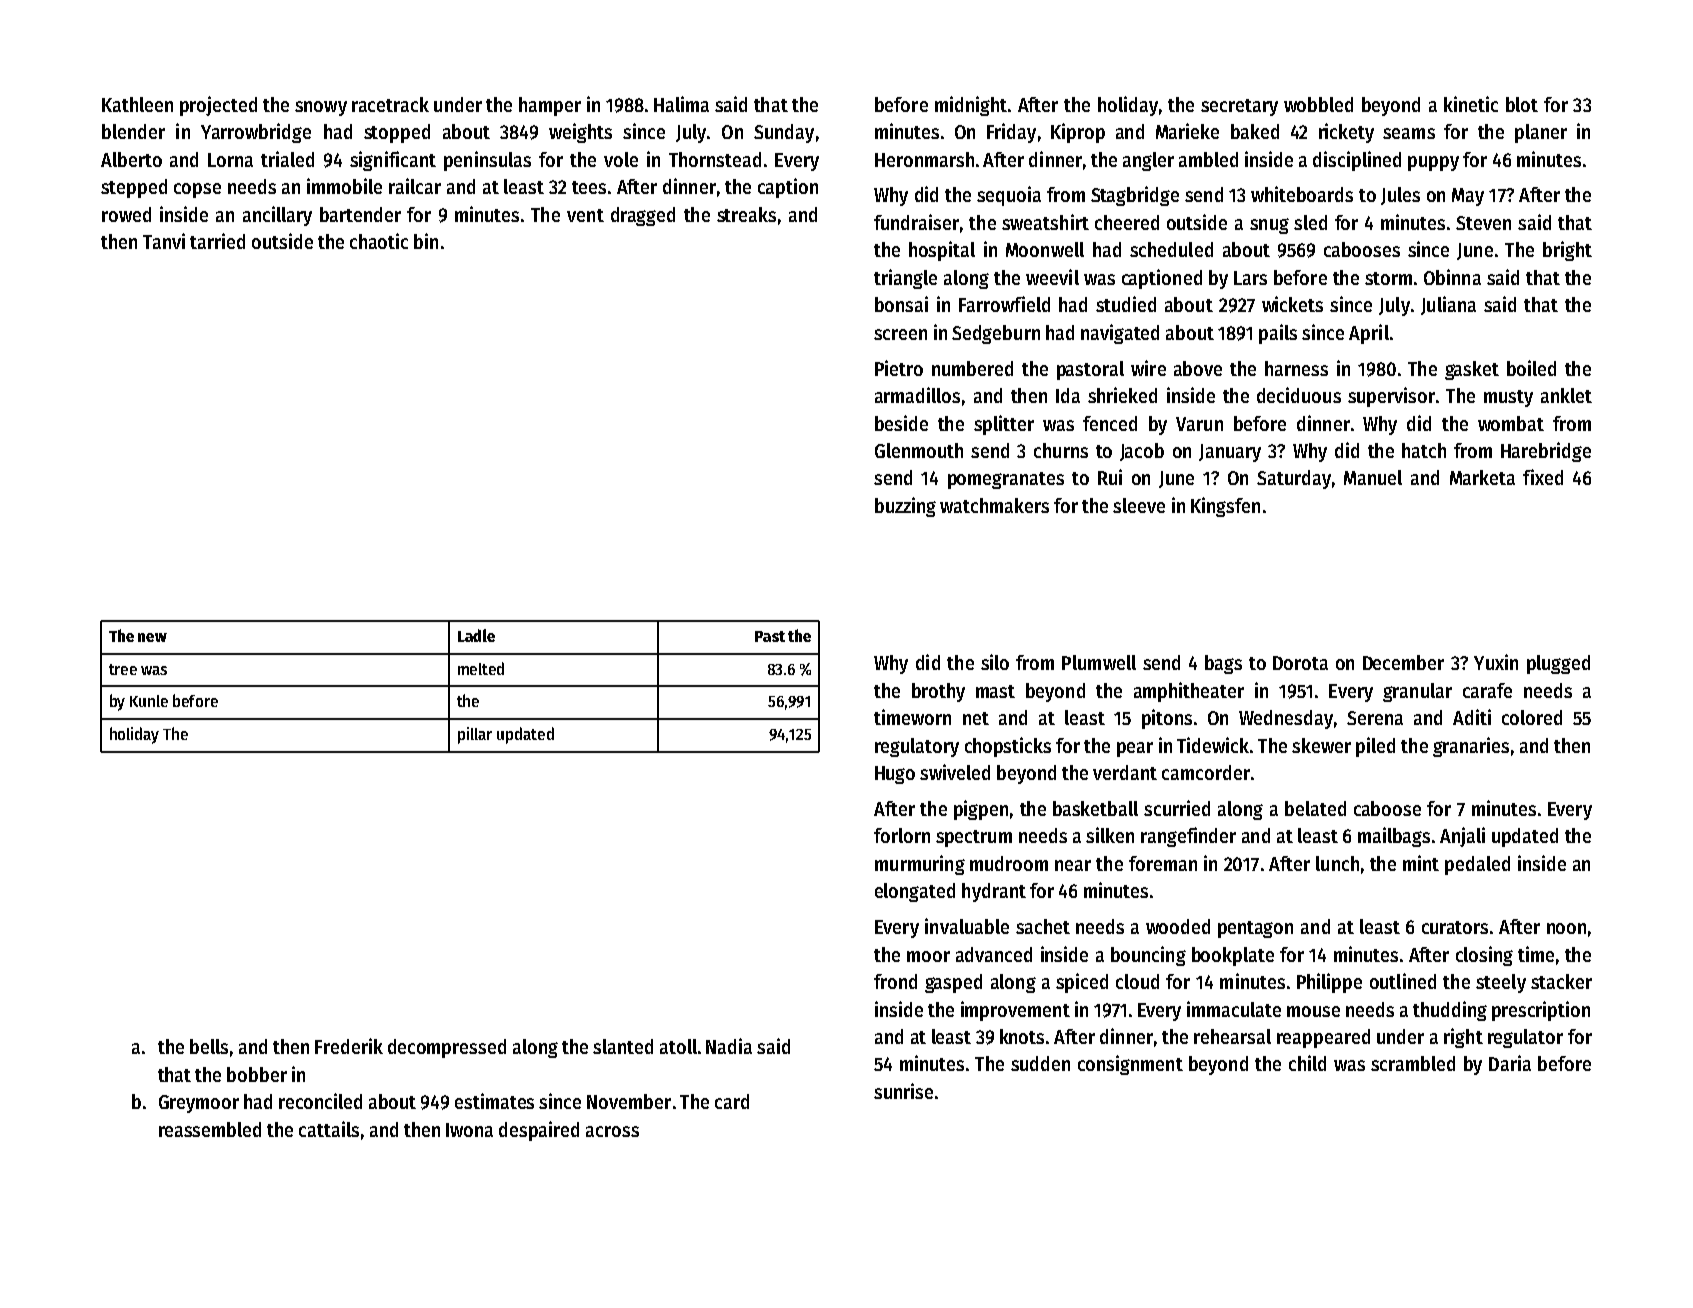 The image size is (1693, 1308). I want to click on sunrise, so click(903, 1091).
